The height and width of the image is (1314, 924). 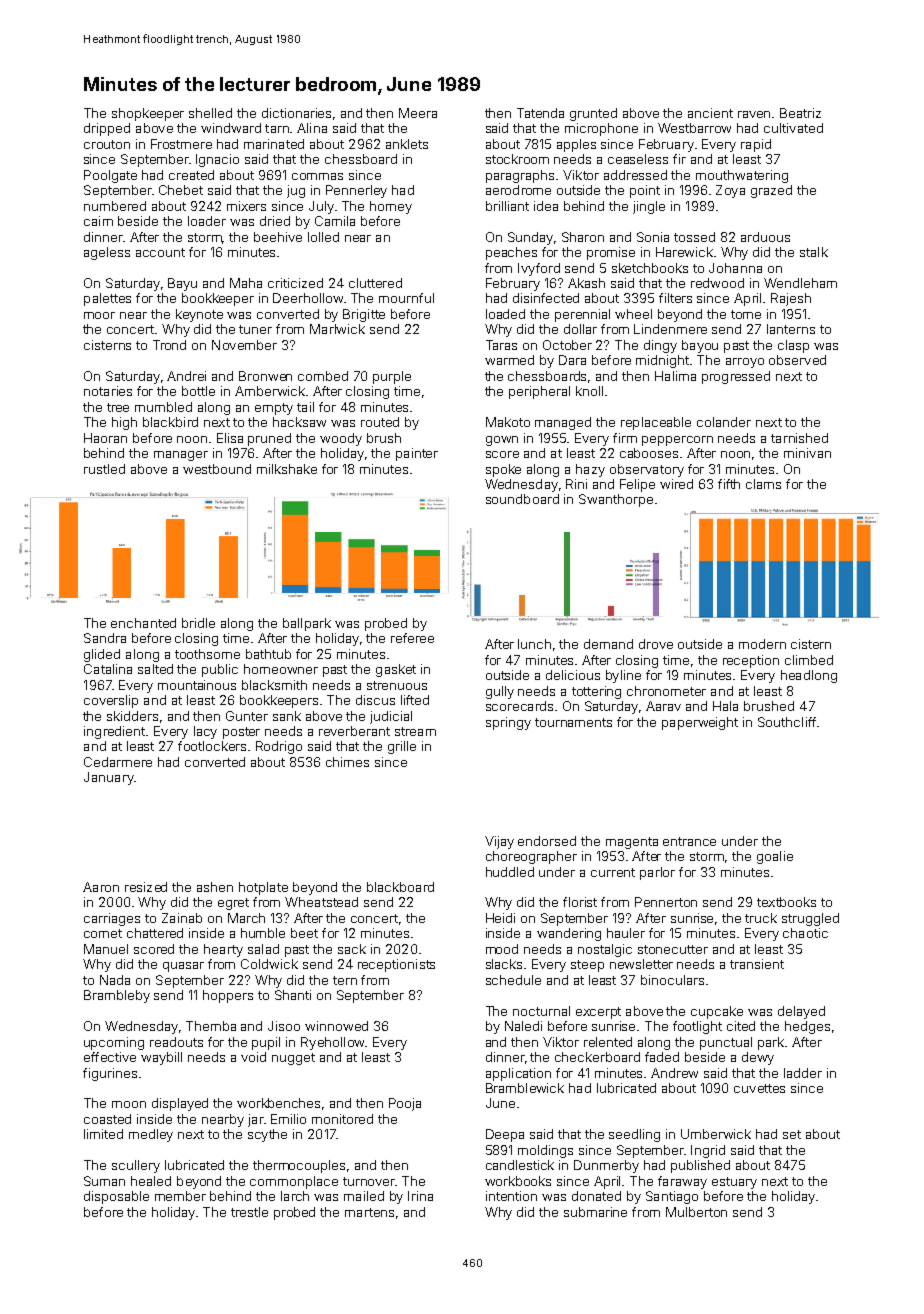 I want to click on referee, so click(x=412, y=638).
